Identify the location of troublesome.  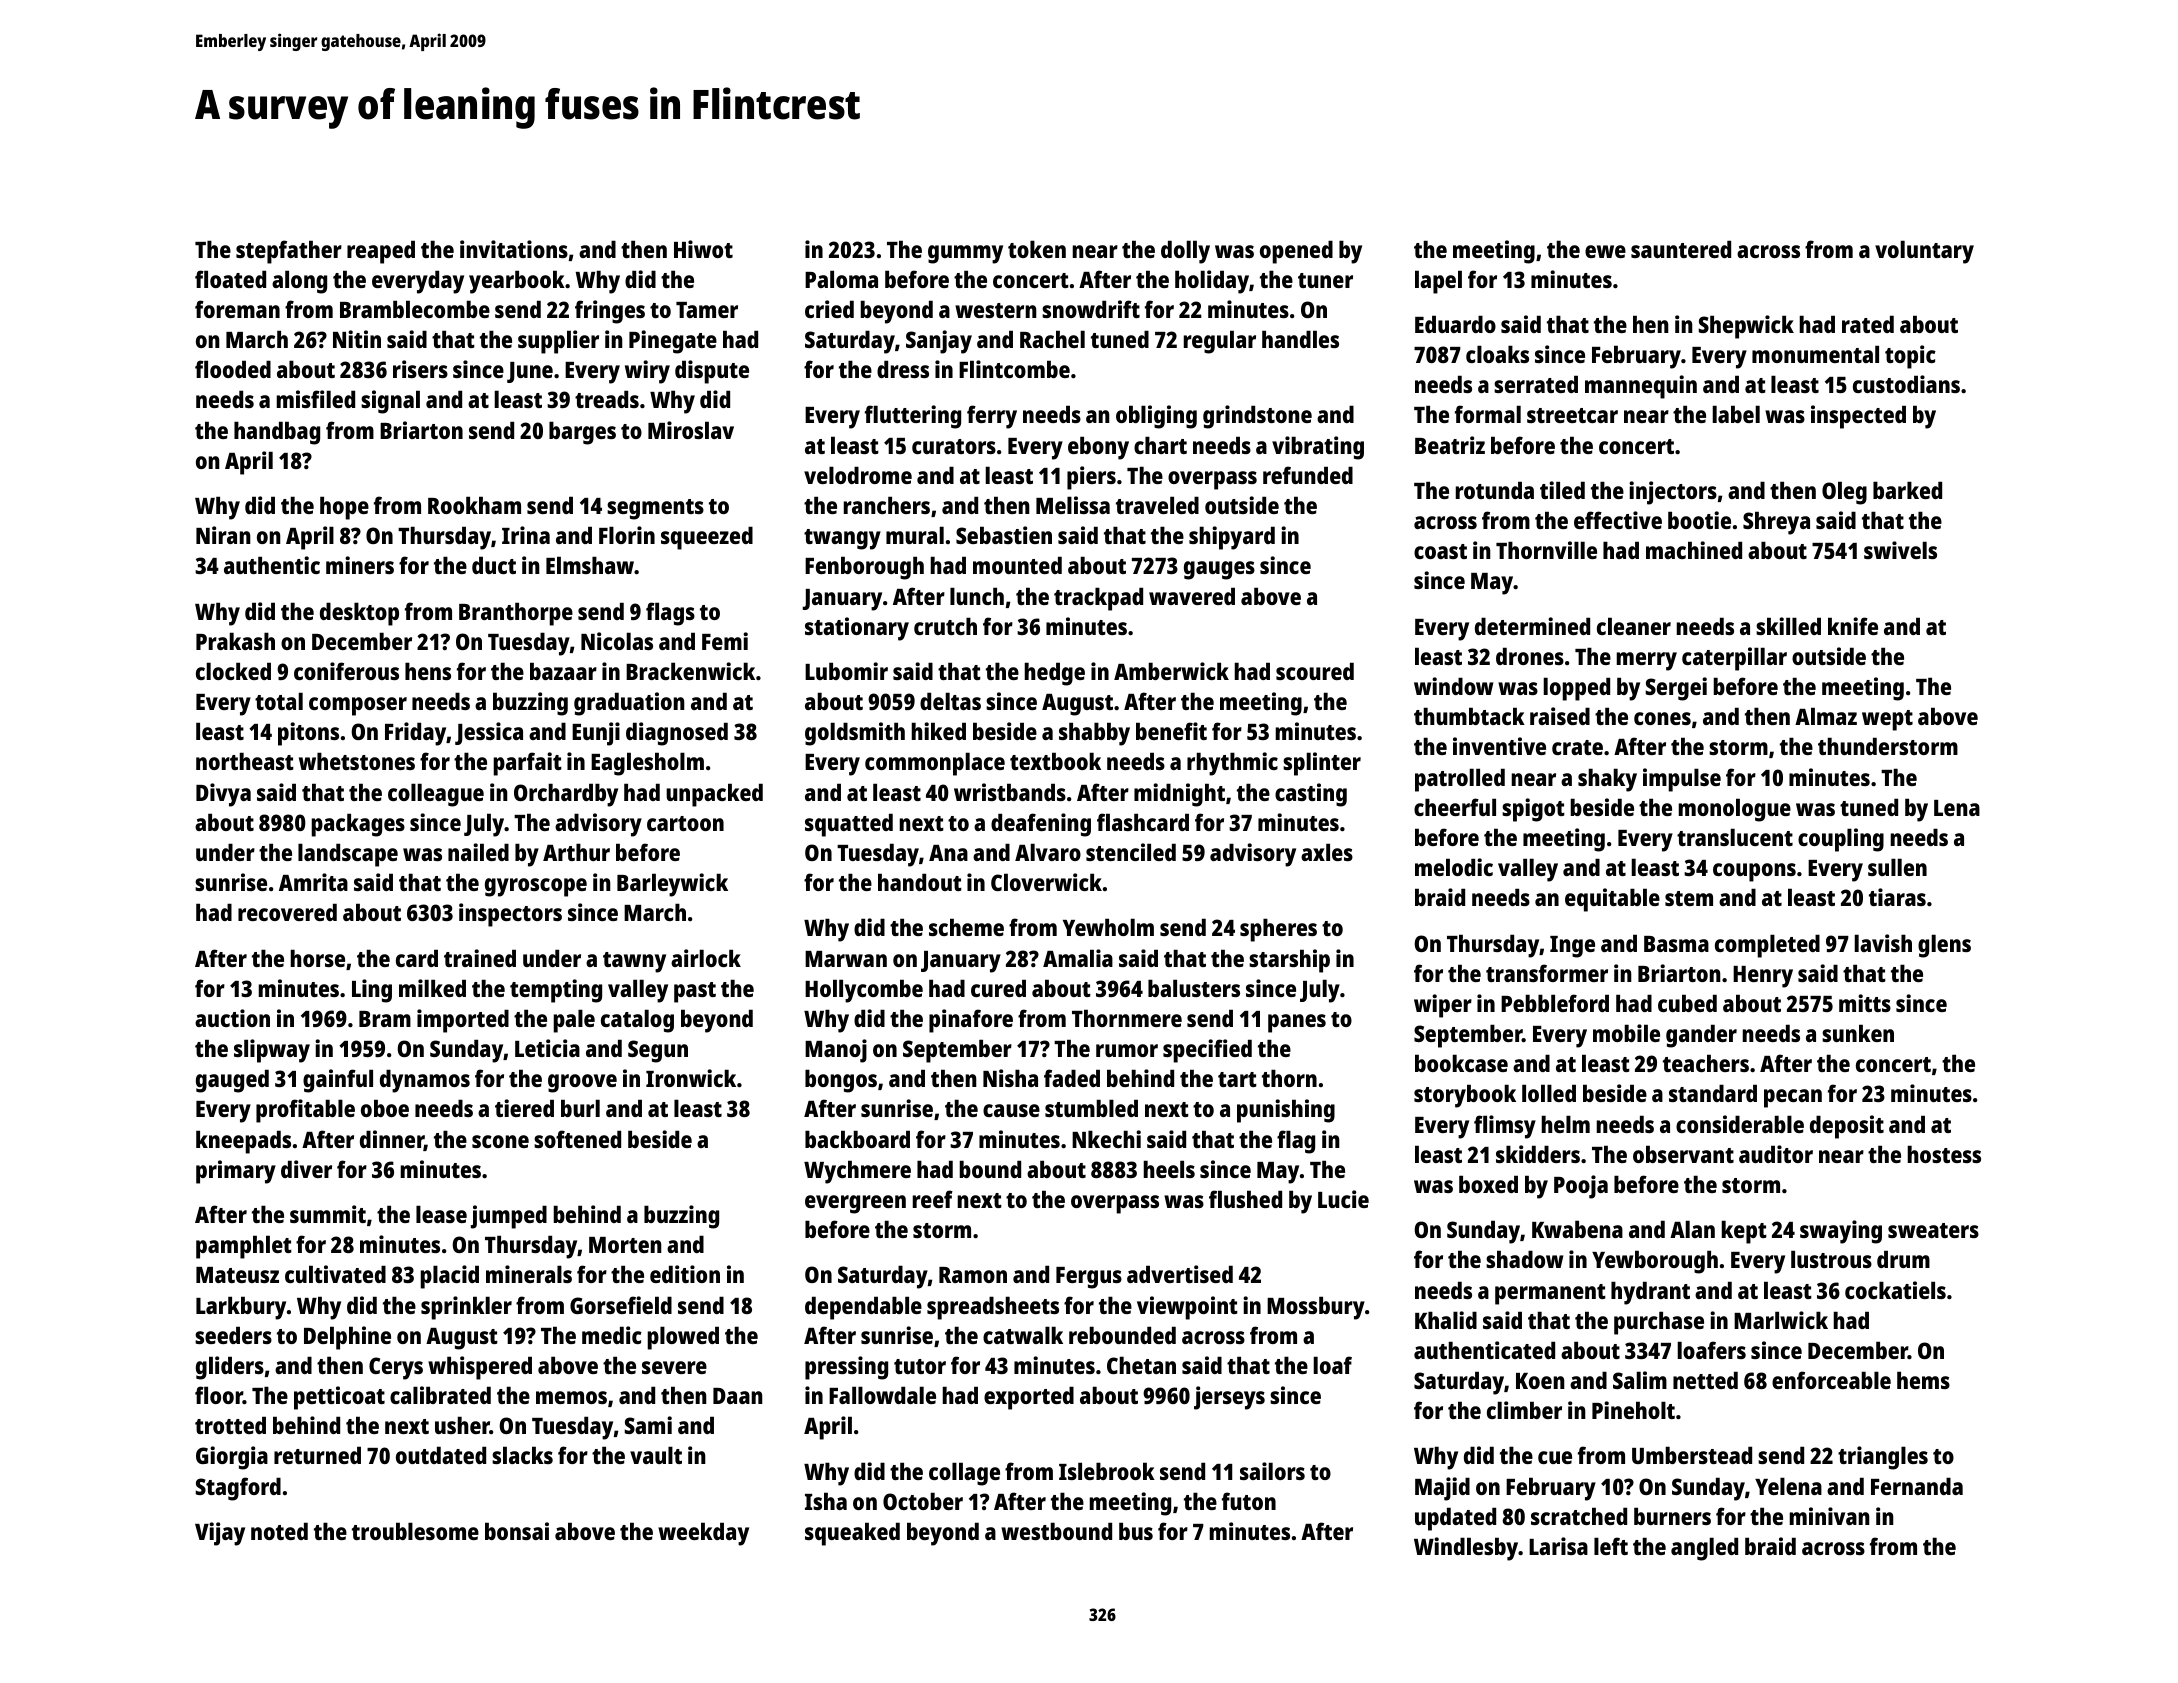
(415, 1531).
